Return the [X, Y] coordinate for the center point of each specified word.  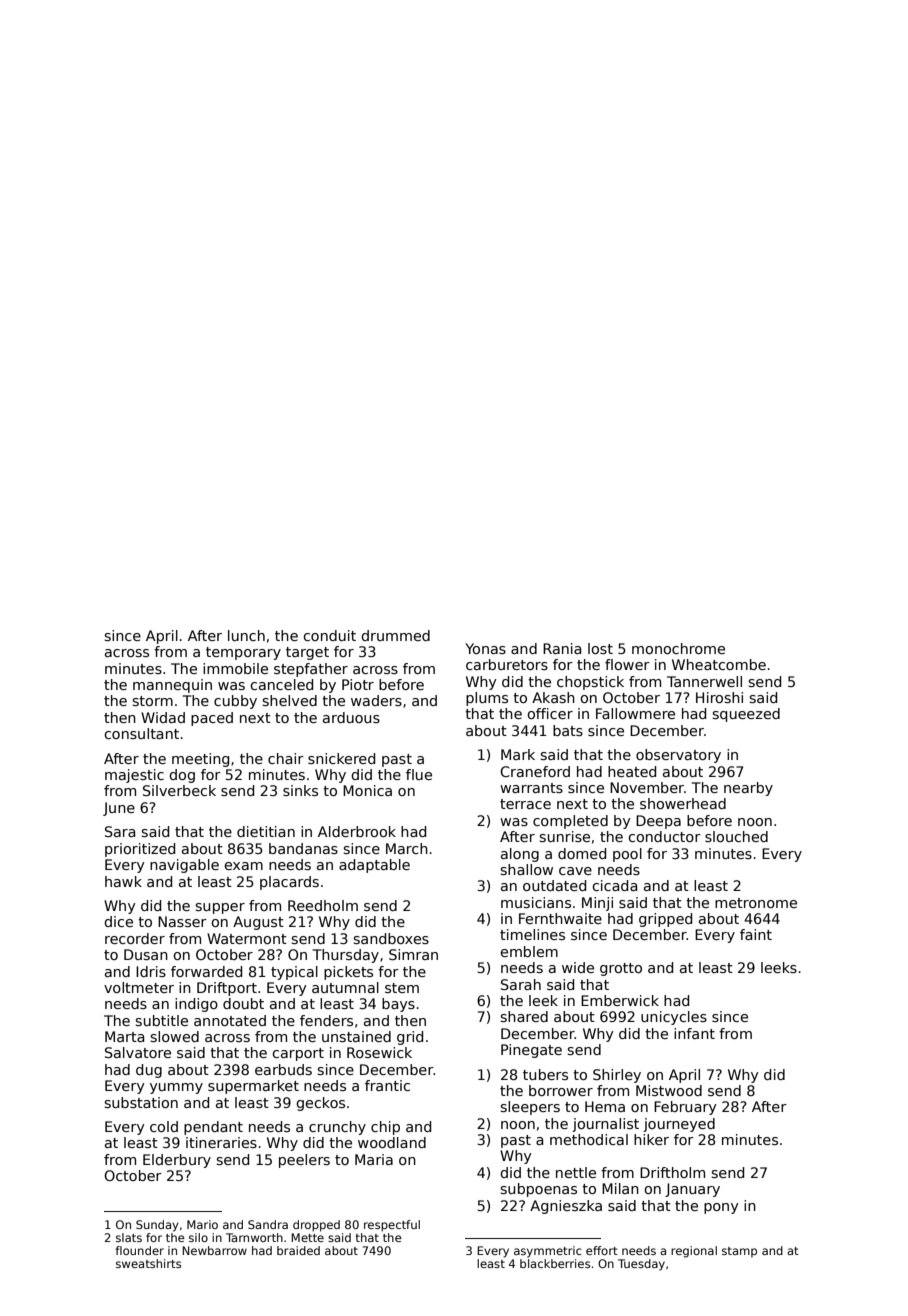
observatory [678, 756]
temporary [243, 653]
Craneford [535, 771]
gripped [665, 920]
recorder [135, 938]
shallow [527, 869]
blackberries [555, 1263]
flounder [140, 1250]
